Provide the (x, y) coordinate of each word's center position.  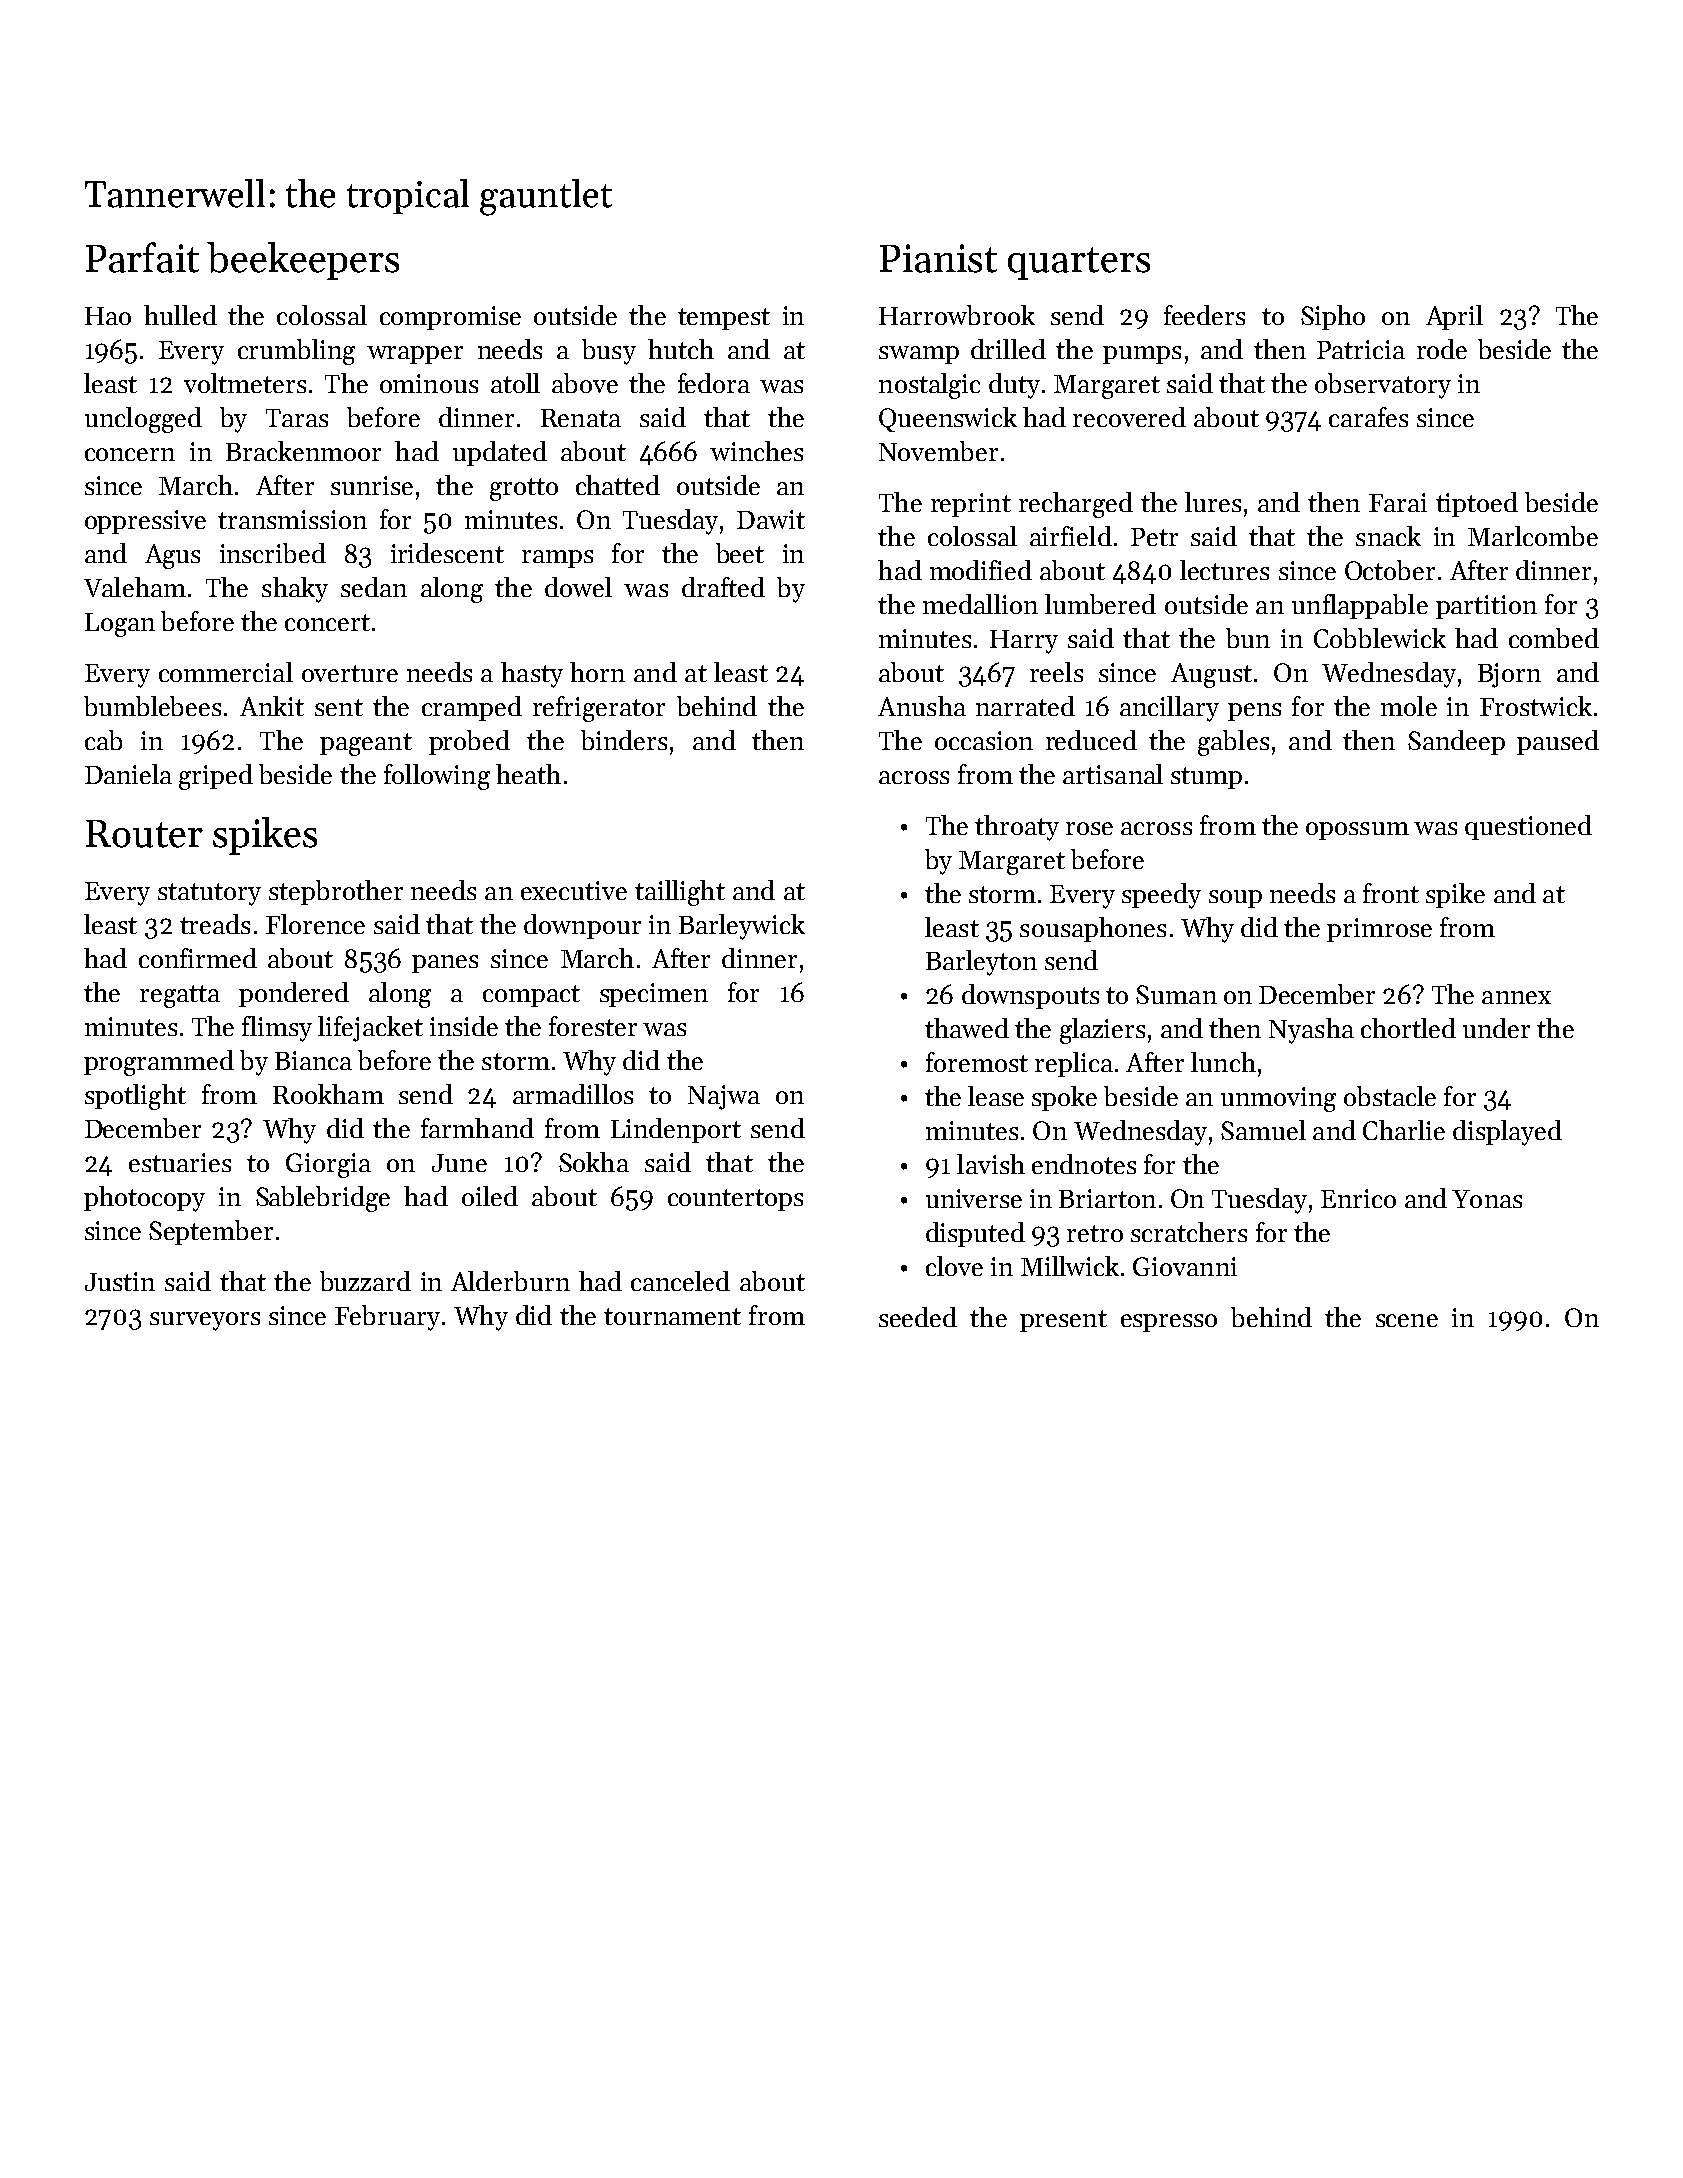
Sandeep (1456, 742)
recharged (1076, 505)
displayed (1507, 1133)
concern (130, 454)
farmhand (477, 1128)
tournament (672, 1316)
